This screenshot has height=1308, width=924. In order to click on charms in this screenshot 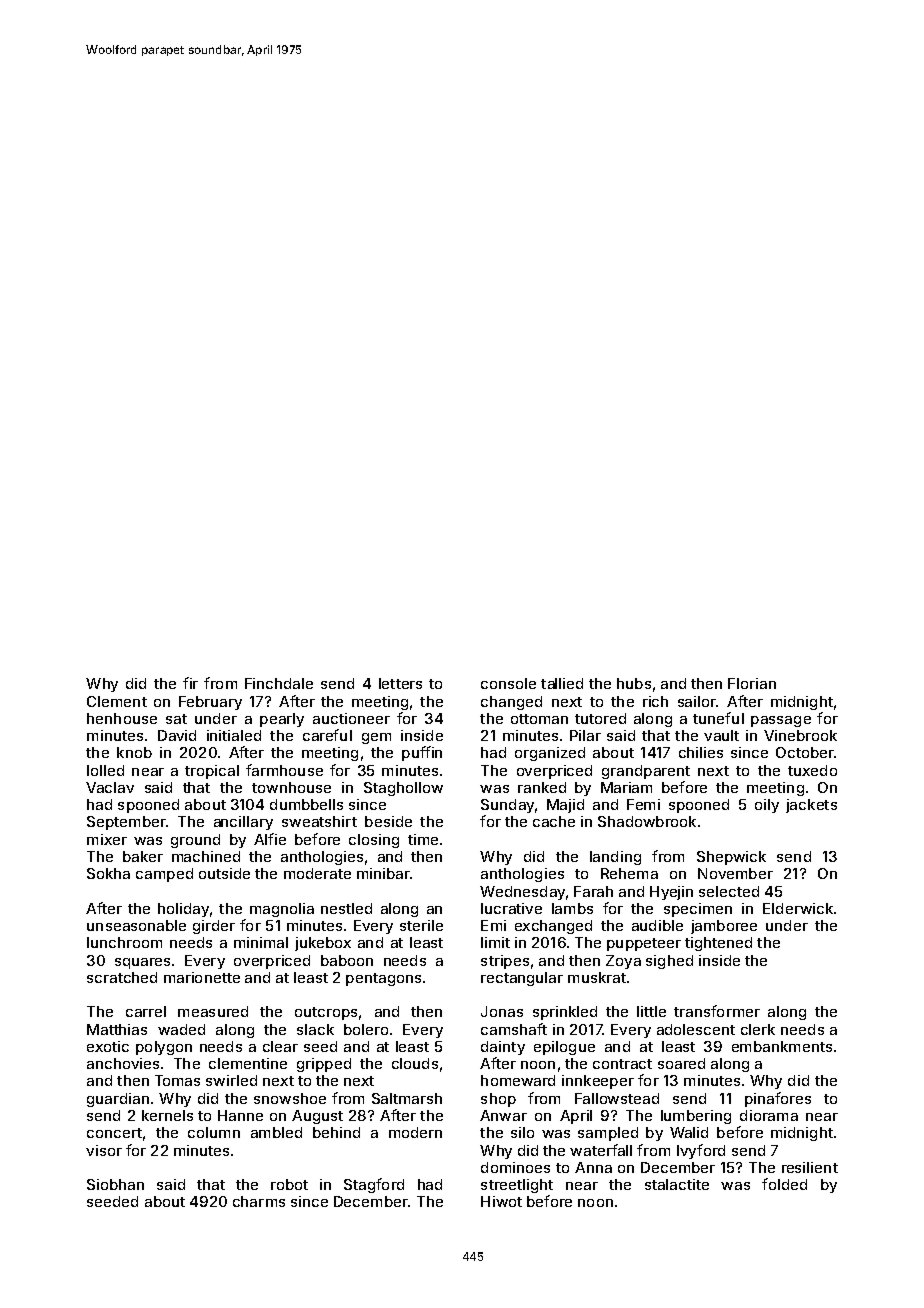, I will do `click(259, 1201)`.
